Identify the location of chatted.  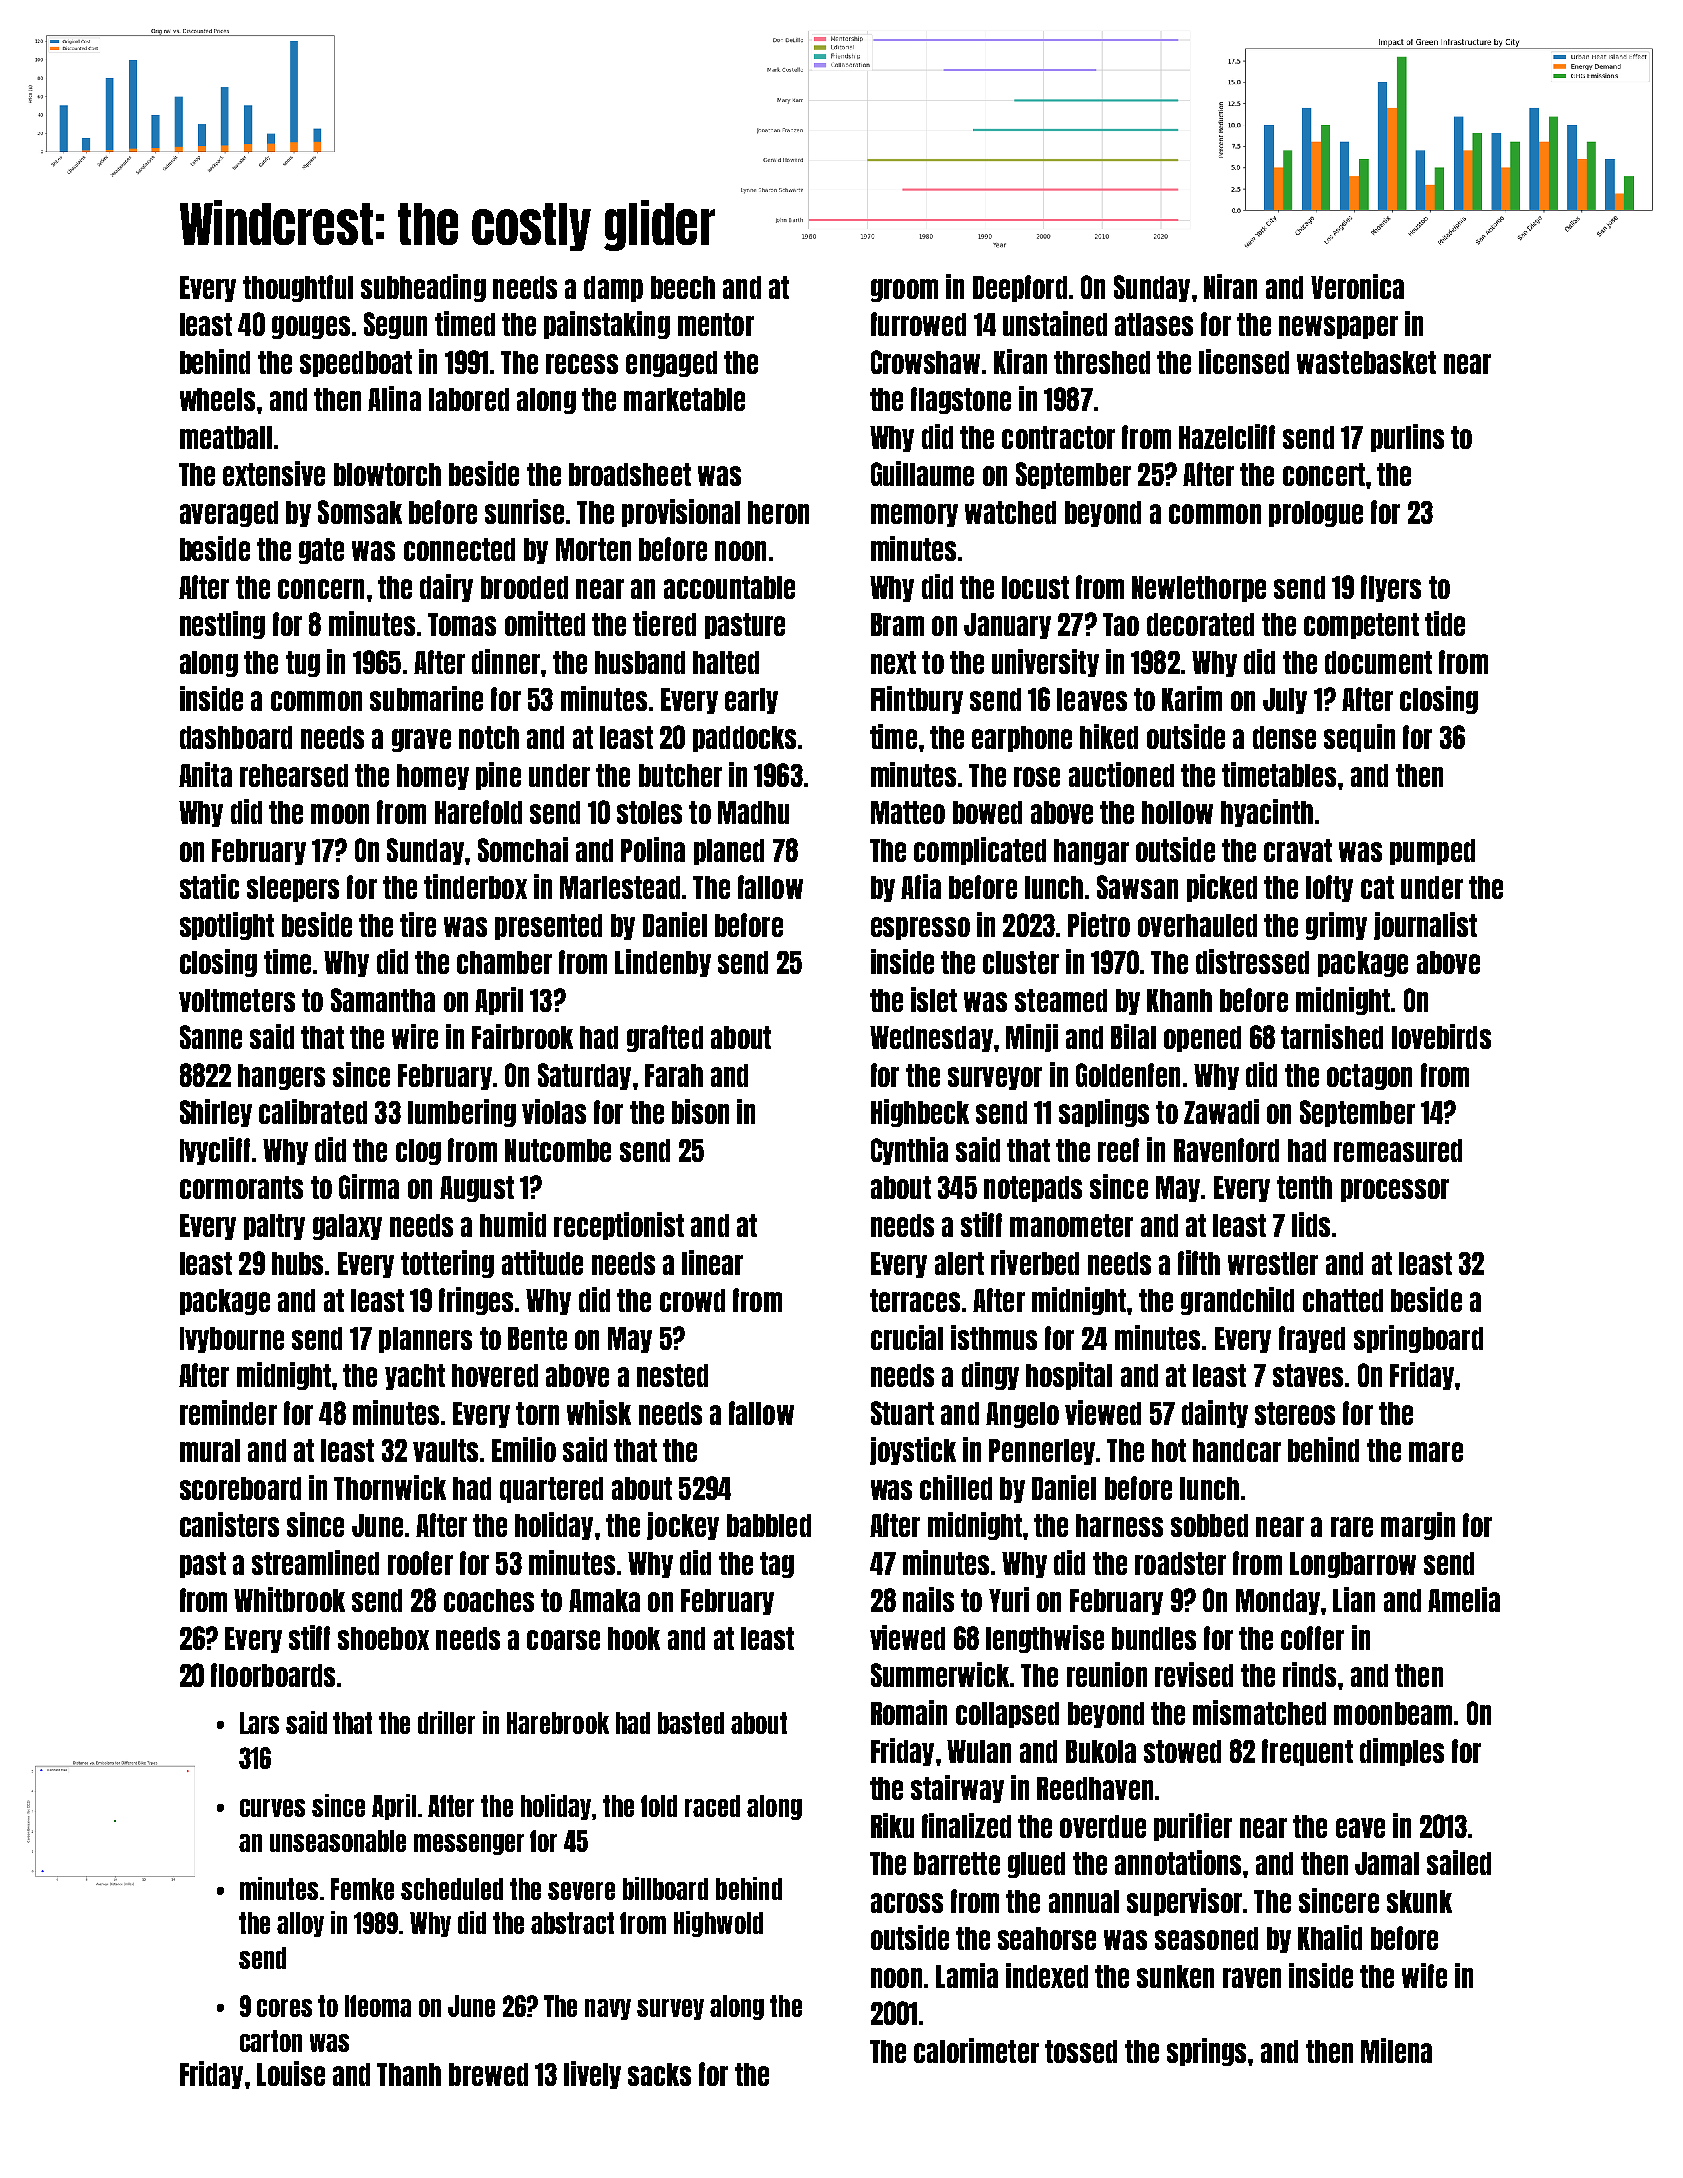
(1343, 1300).
